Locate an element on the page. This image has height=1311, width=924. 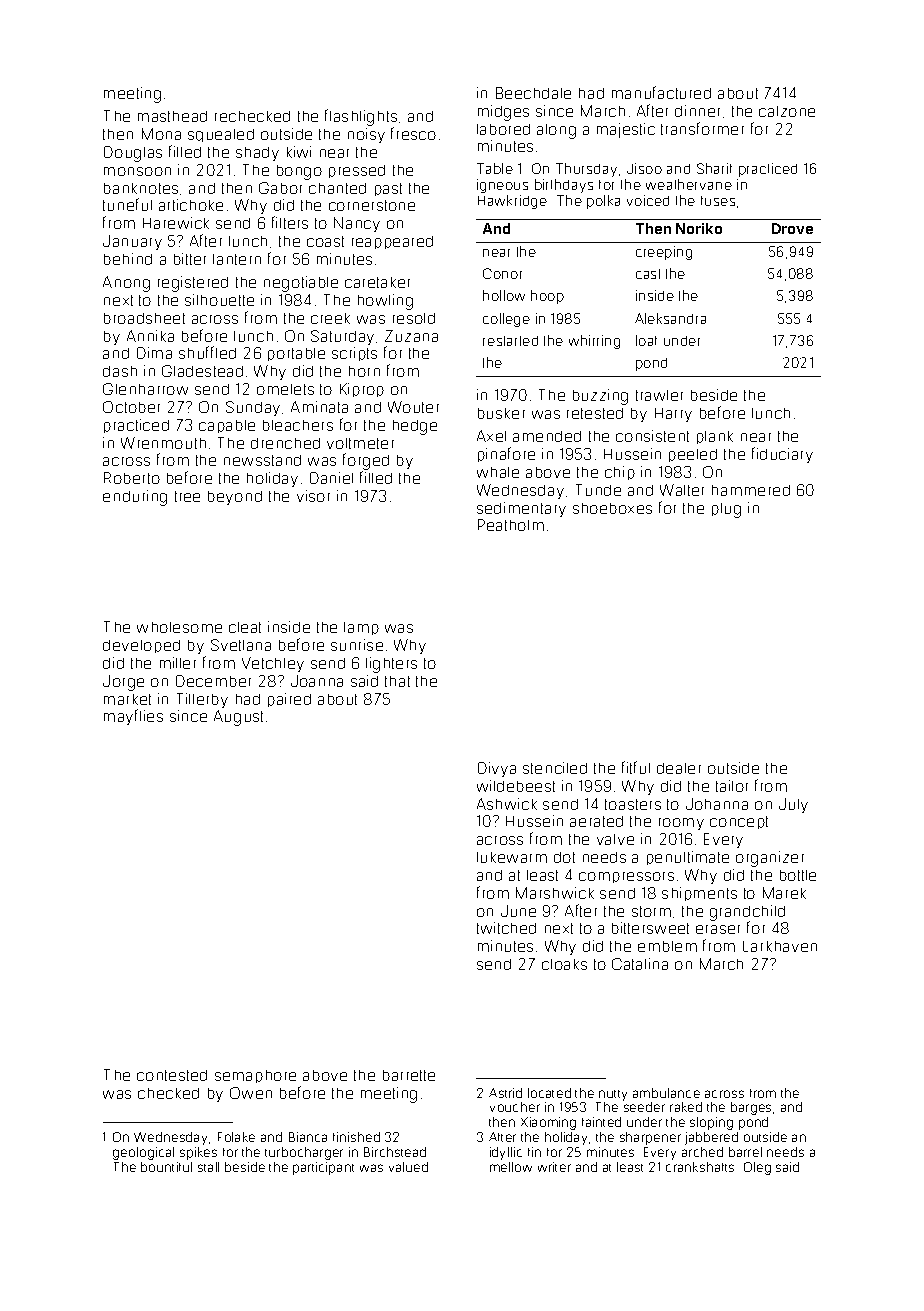
registered is located at coordinates (193, 284).
